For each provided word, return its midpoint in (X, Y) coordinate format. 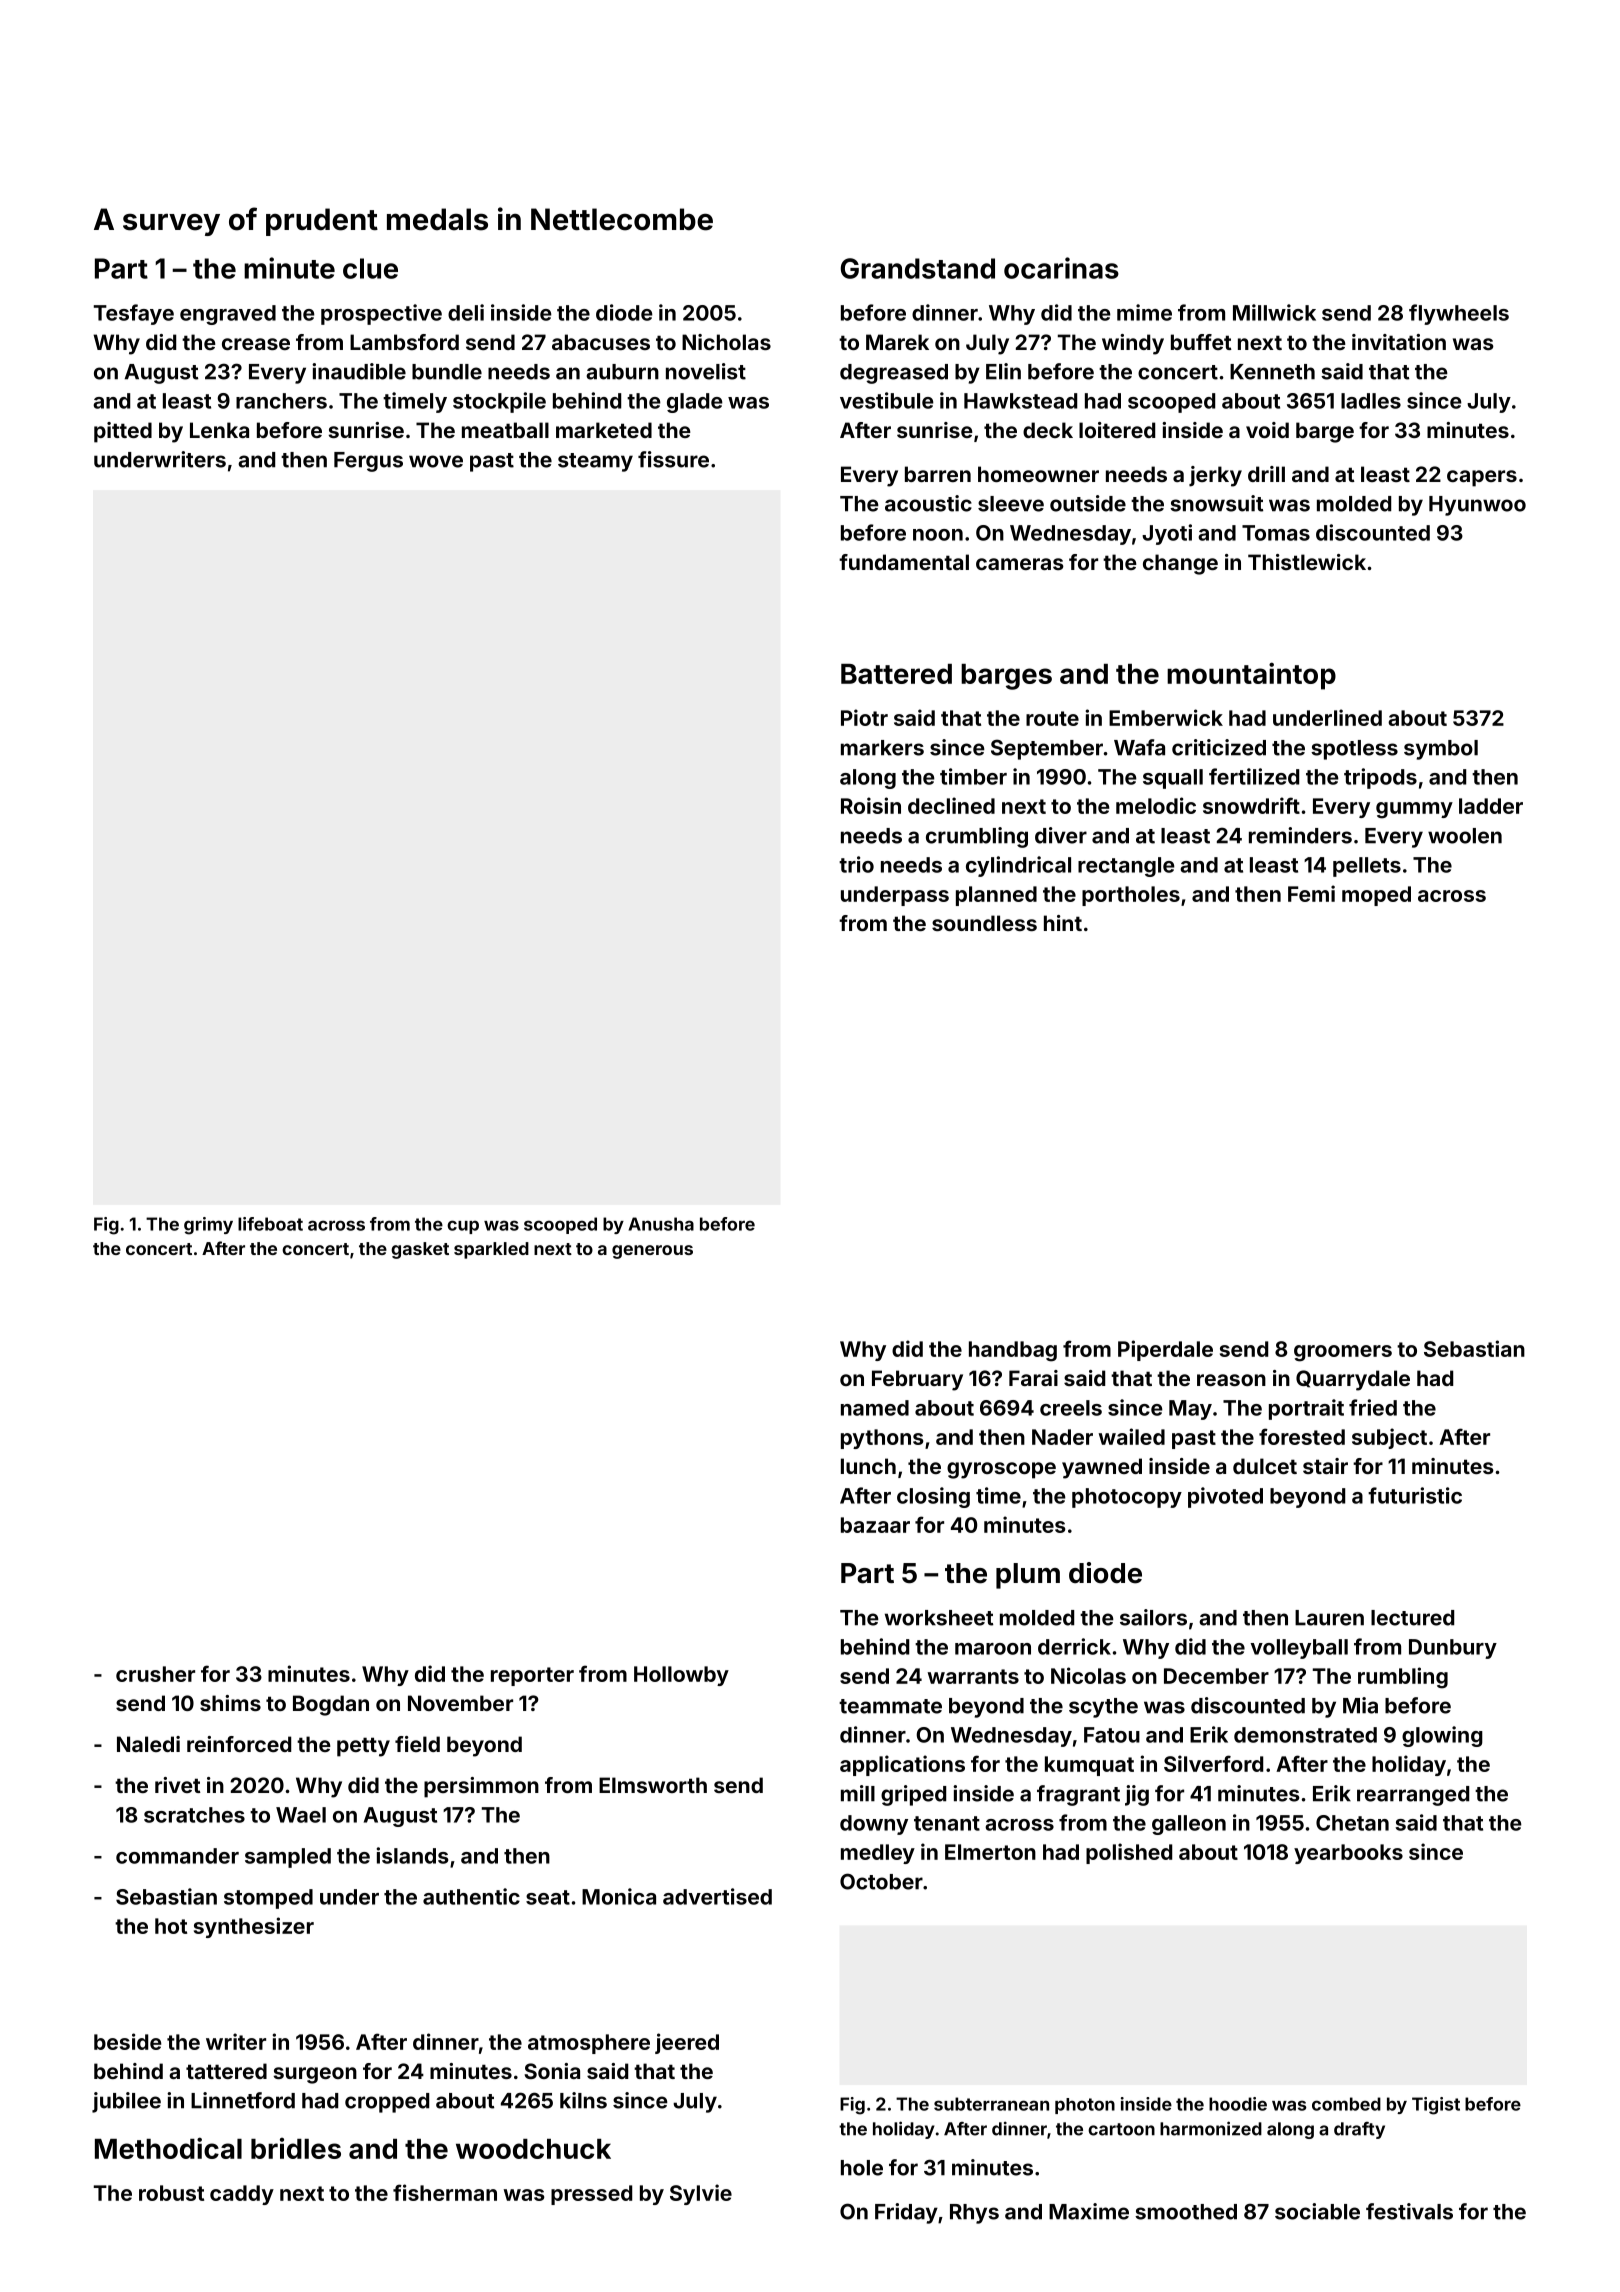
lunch (868, 1466)
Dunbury (1453, 1649)
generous (652, 1252)
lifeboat (270, 1224)
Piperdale (1165, 1350)
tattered (226, 2071)
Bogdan (331, 1705)
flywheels (1459, 314)
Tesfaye (134, 314)
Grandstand (918, 268)
